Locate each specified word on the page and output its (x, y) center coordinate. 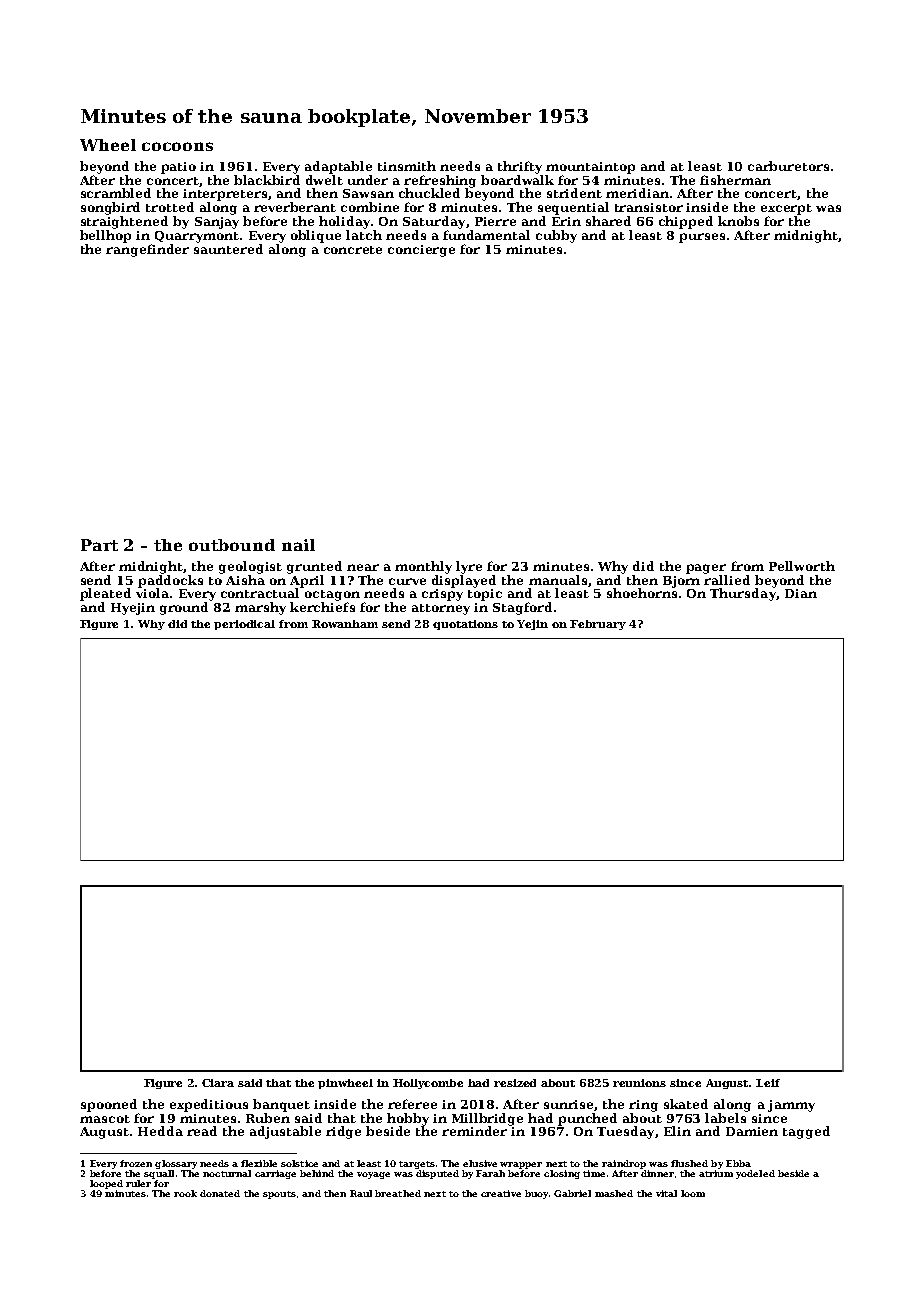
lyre (469, 567)
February (598, 625)
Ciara (218, 1083)
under (368, 180)
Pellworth (802, 566)
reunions (639, 1083)
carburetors (788, 166)
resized (515, 1083)
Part (99, 545)
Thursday (743, 594)
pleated (105, 594)
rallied (727, 580)
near (363, 567)
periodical (244, 625)
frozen (136, 1163)
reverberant (295, 207)
